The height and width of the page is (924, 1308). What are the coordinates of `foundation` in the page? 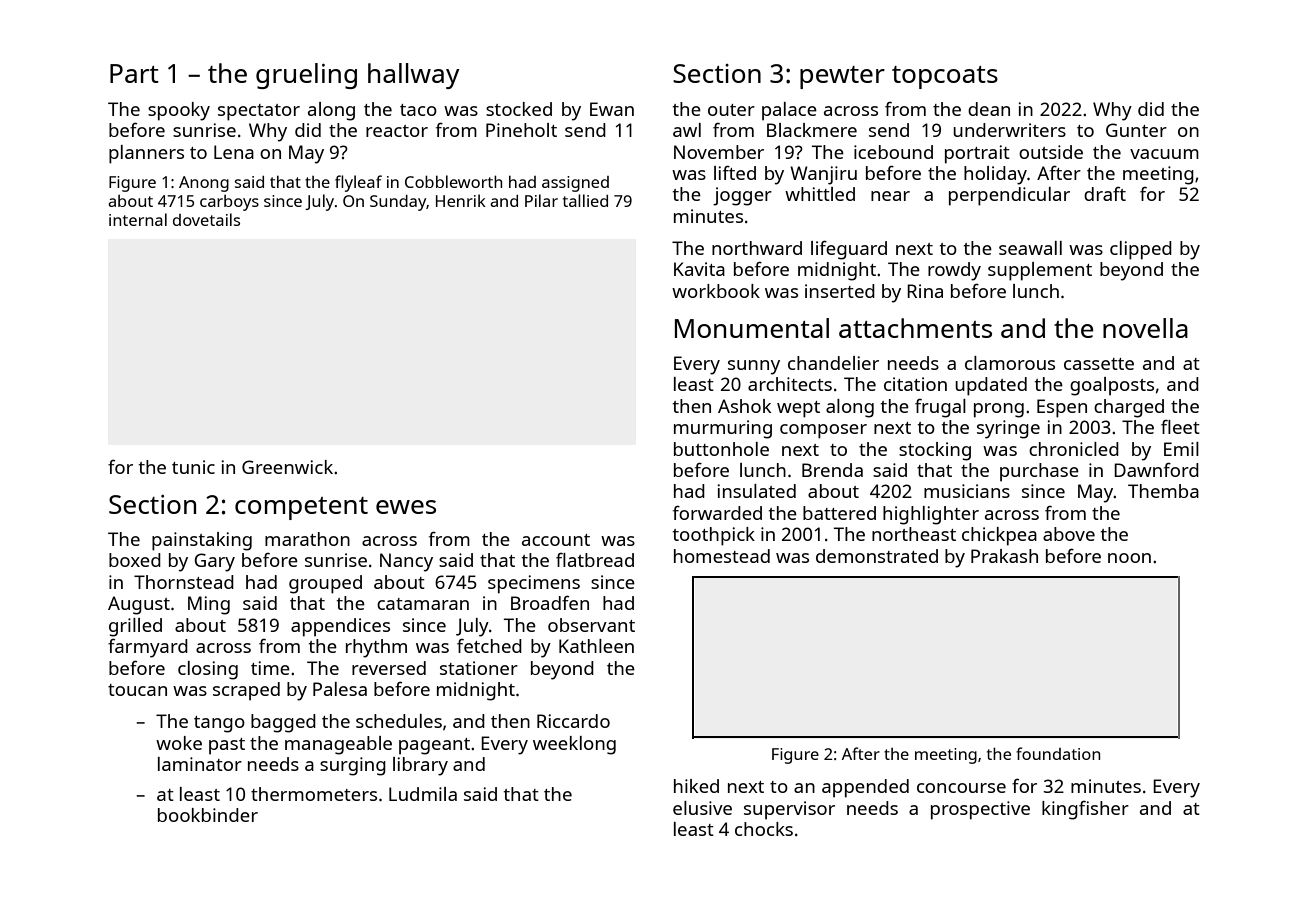 It's located at (1058, 753).
